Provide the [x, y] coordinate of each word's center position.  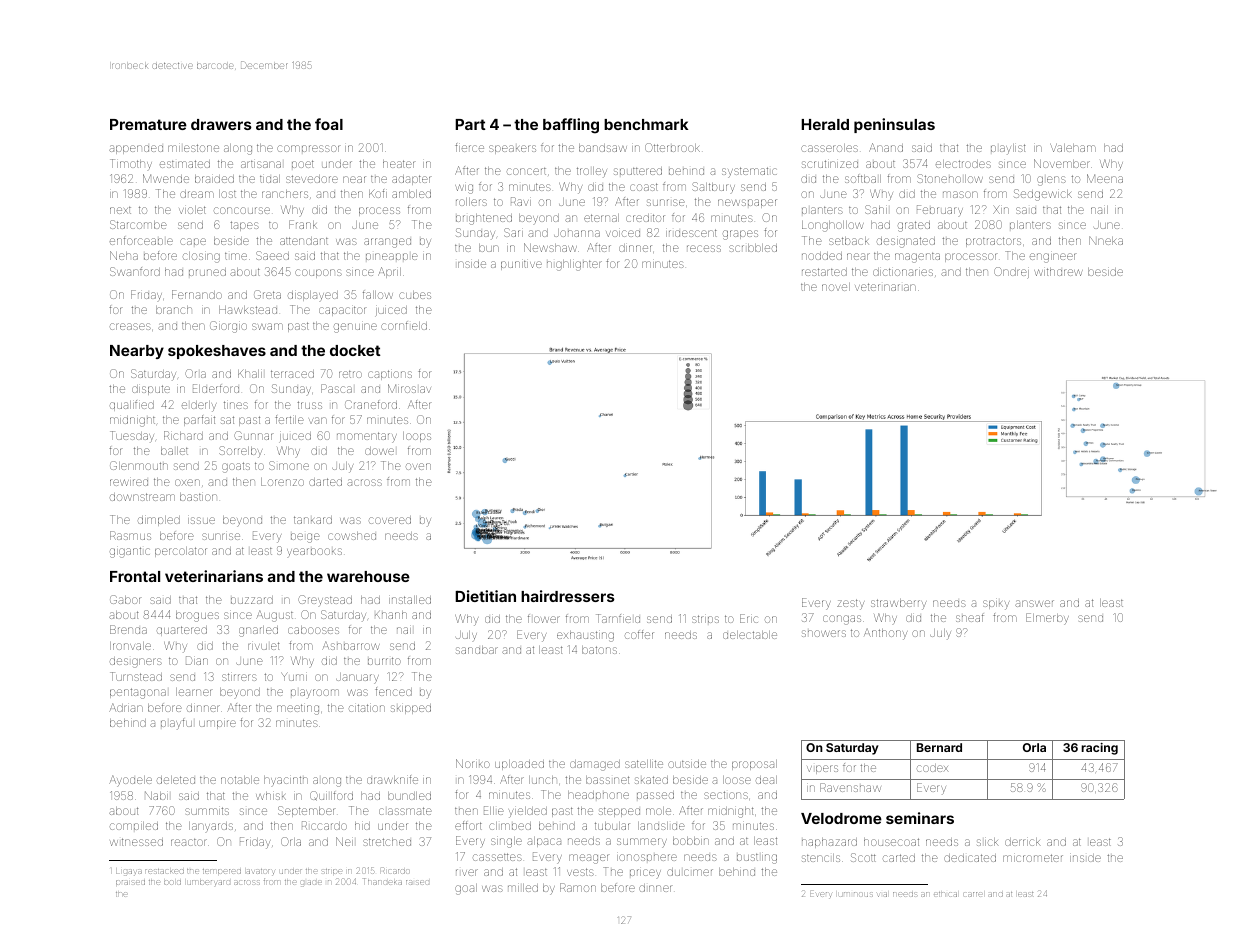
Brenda [128, 629]
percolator [181, 552]
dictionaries [903, 272]
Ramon [578, 887]
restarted [824, 272]
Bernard [939, 747]
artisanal [261, 164]
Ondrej [1011, 273]
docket [355, 350]
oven [418, 466]
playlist [1008, 149]
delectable [750, 635]
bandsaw [603, 148]
